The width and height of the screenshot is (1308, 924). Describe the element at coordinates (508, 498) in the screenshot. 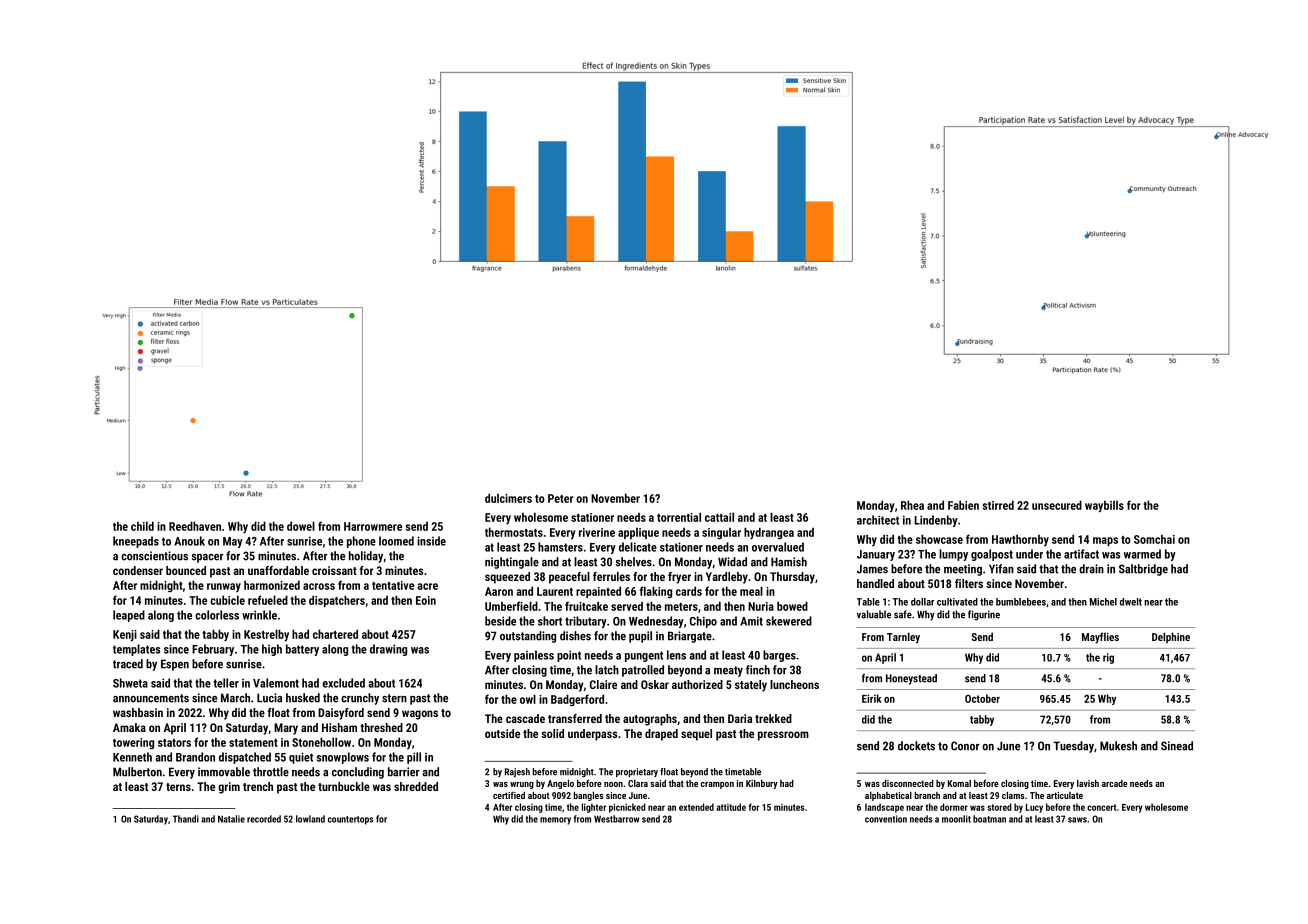

I see `dulcimers` at that location.
